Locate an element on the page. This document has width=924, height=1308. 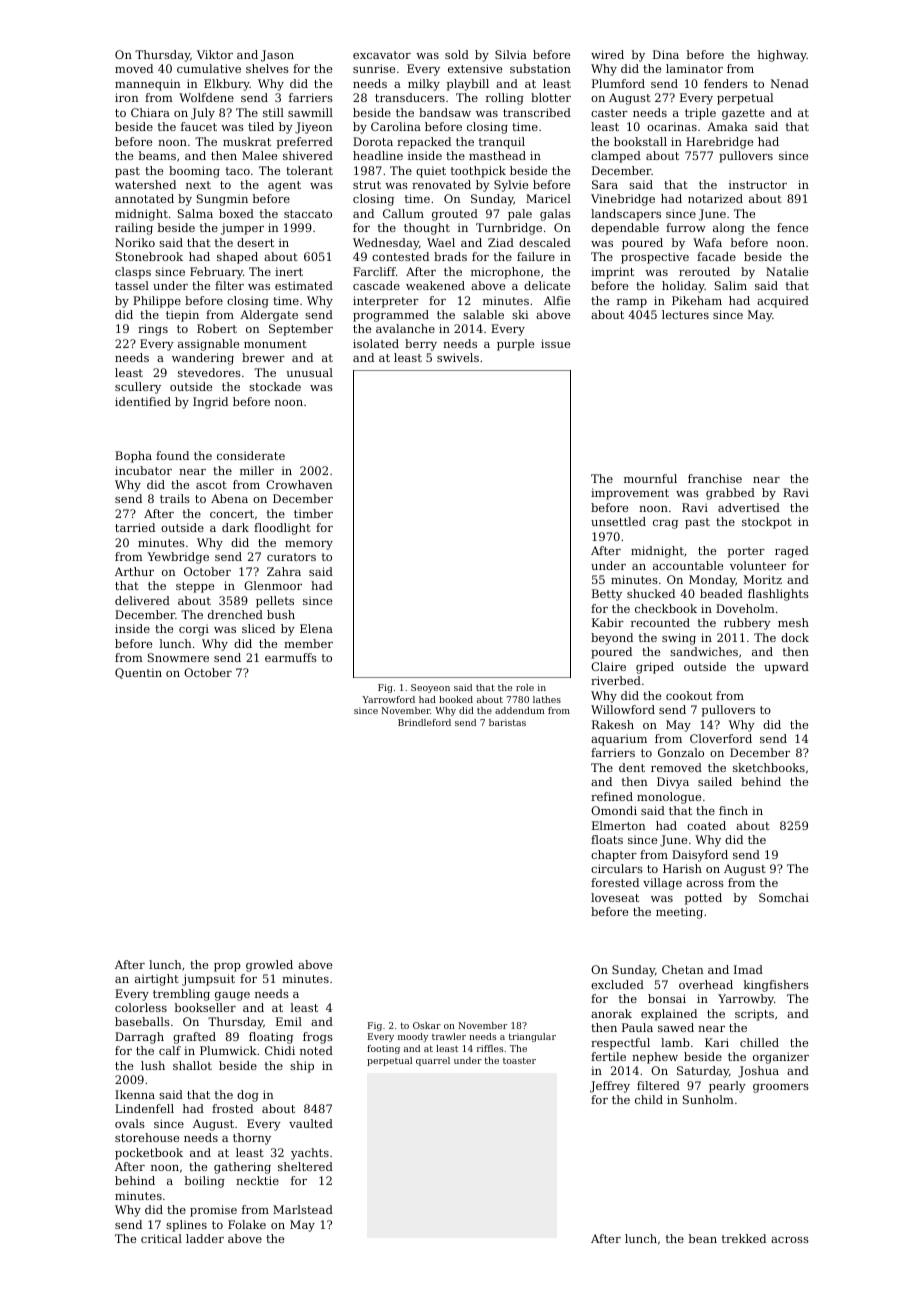
Jason is located at coordinates (277, 56).
